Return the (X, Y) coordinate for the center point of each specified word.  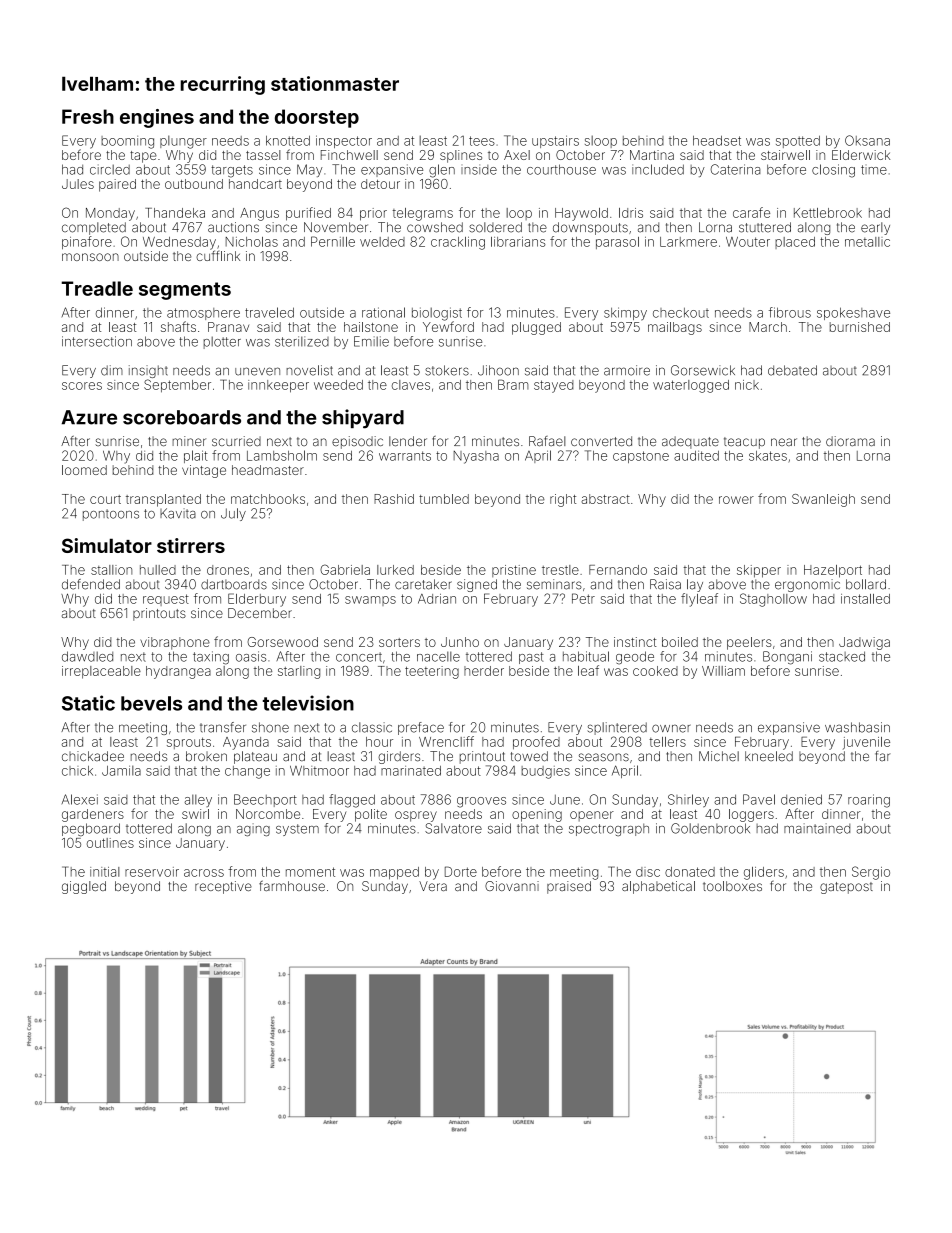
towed (529, 756)
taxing (211, 658)
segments (185, 291)
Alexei (80, 799)
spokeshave (853, 313)
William (723, 671)
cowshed (435, 227)
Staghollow (773, 600)
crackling (458, 243)
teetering (432, 672)
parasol (617, 243)
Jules (78, 184)
